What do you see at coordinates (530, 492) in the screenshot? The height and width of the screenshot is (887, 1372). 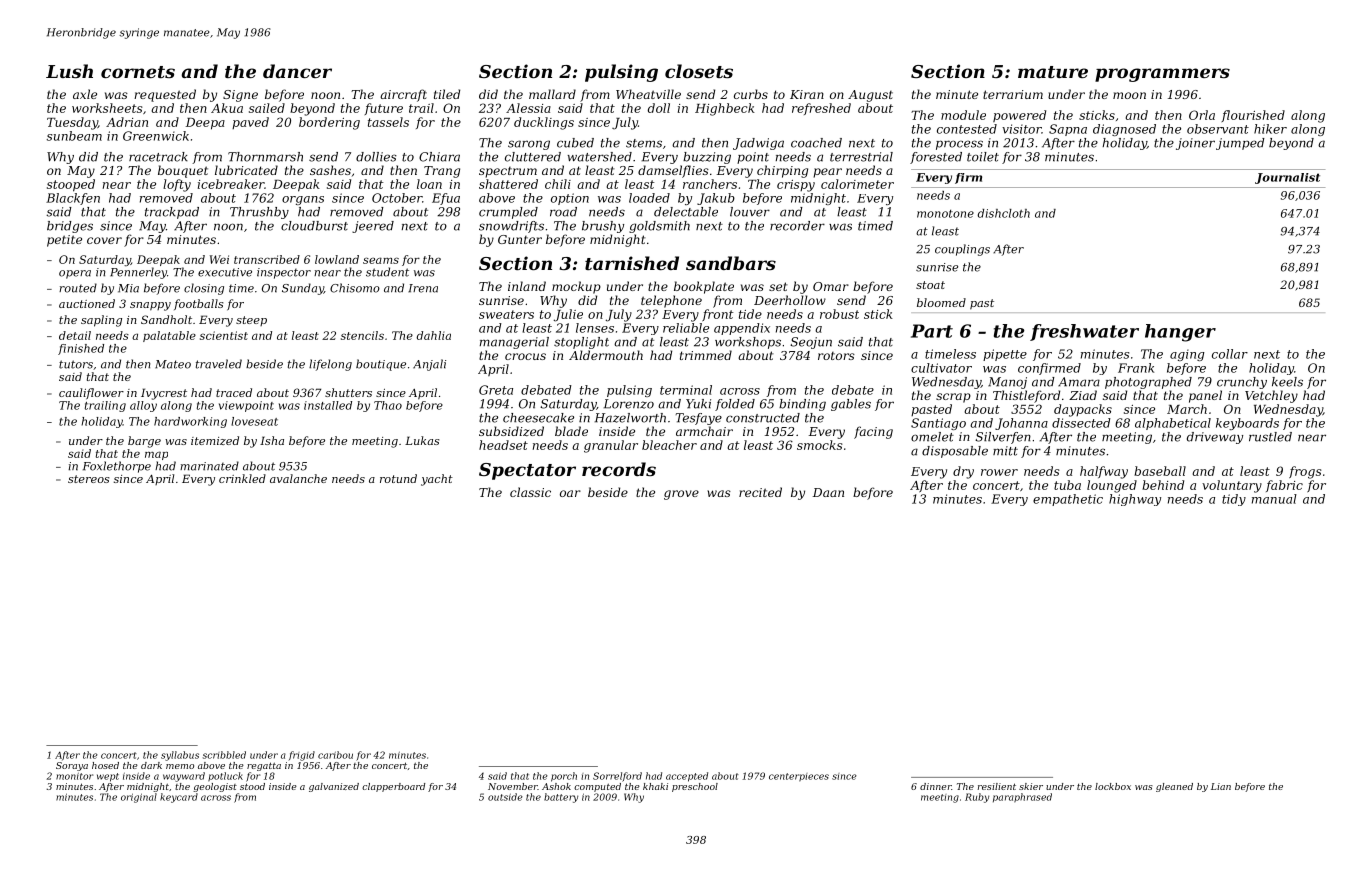 I see `classic` at bounding box center [530, 492].
